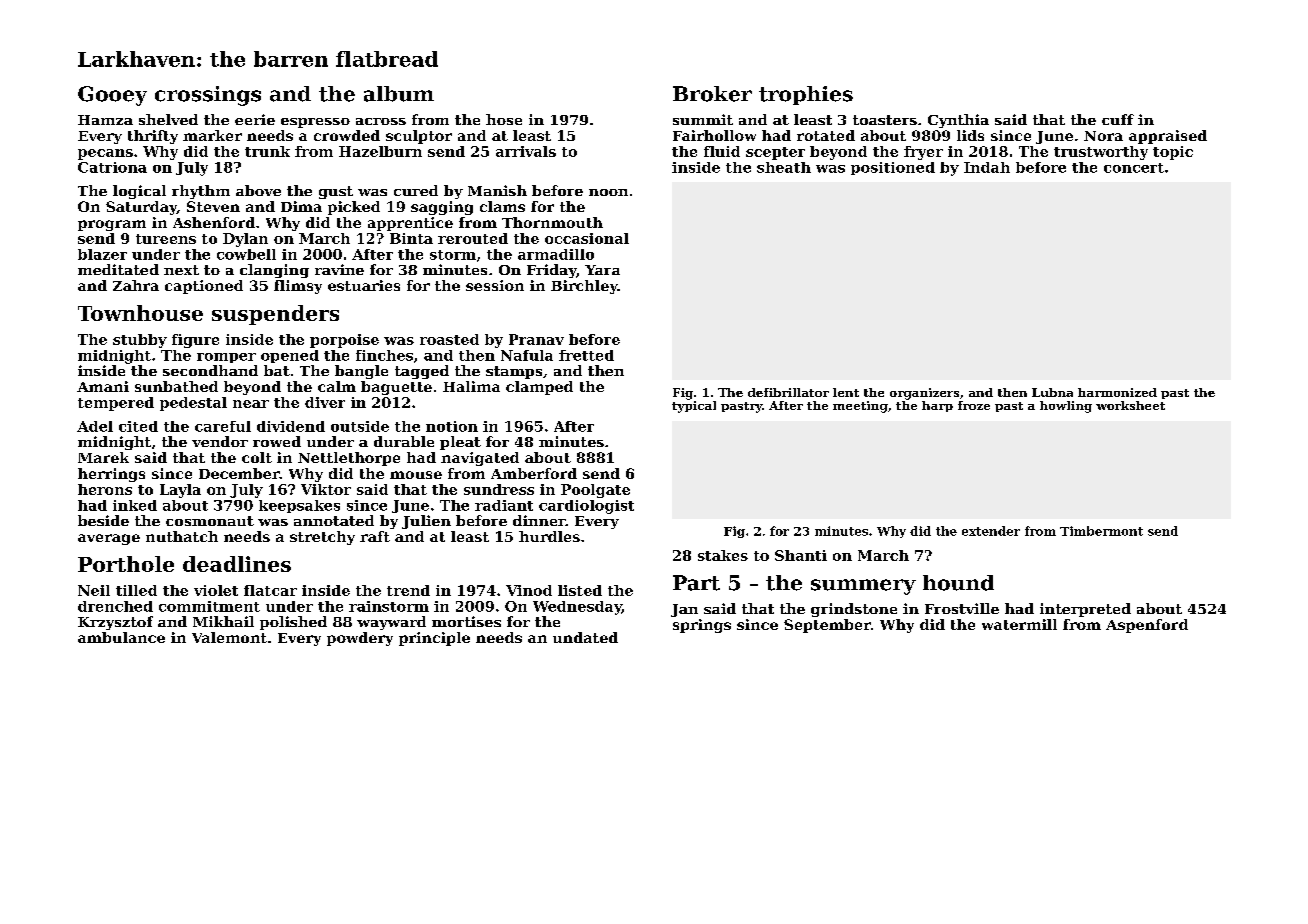  I want to click on Yara, so click(602, 270).
